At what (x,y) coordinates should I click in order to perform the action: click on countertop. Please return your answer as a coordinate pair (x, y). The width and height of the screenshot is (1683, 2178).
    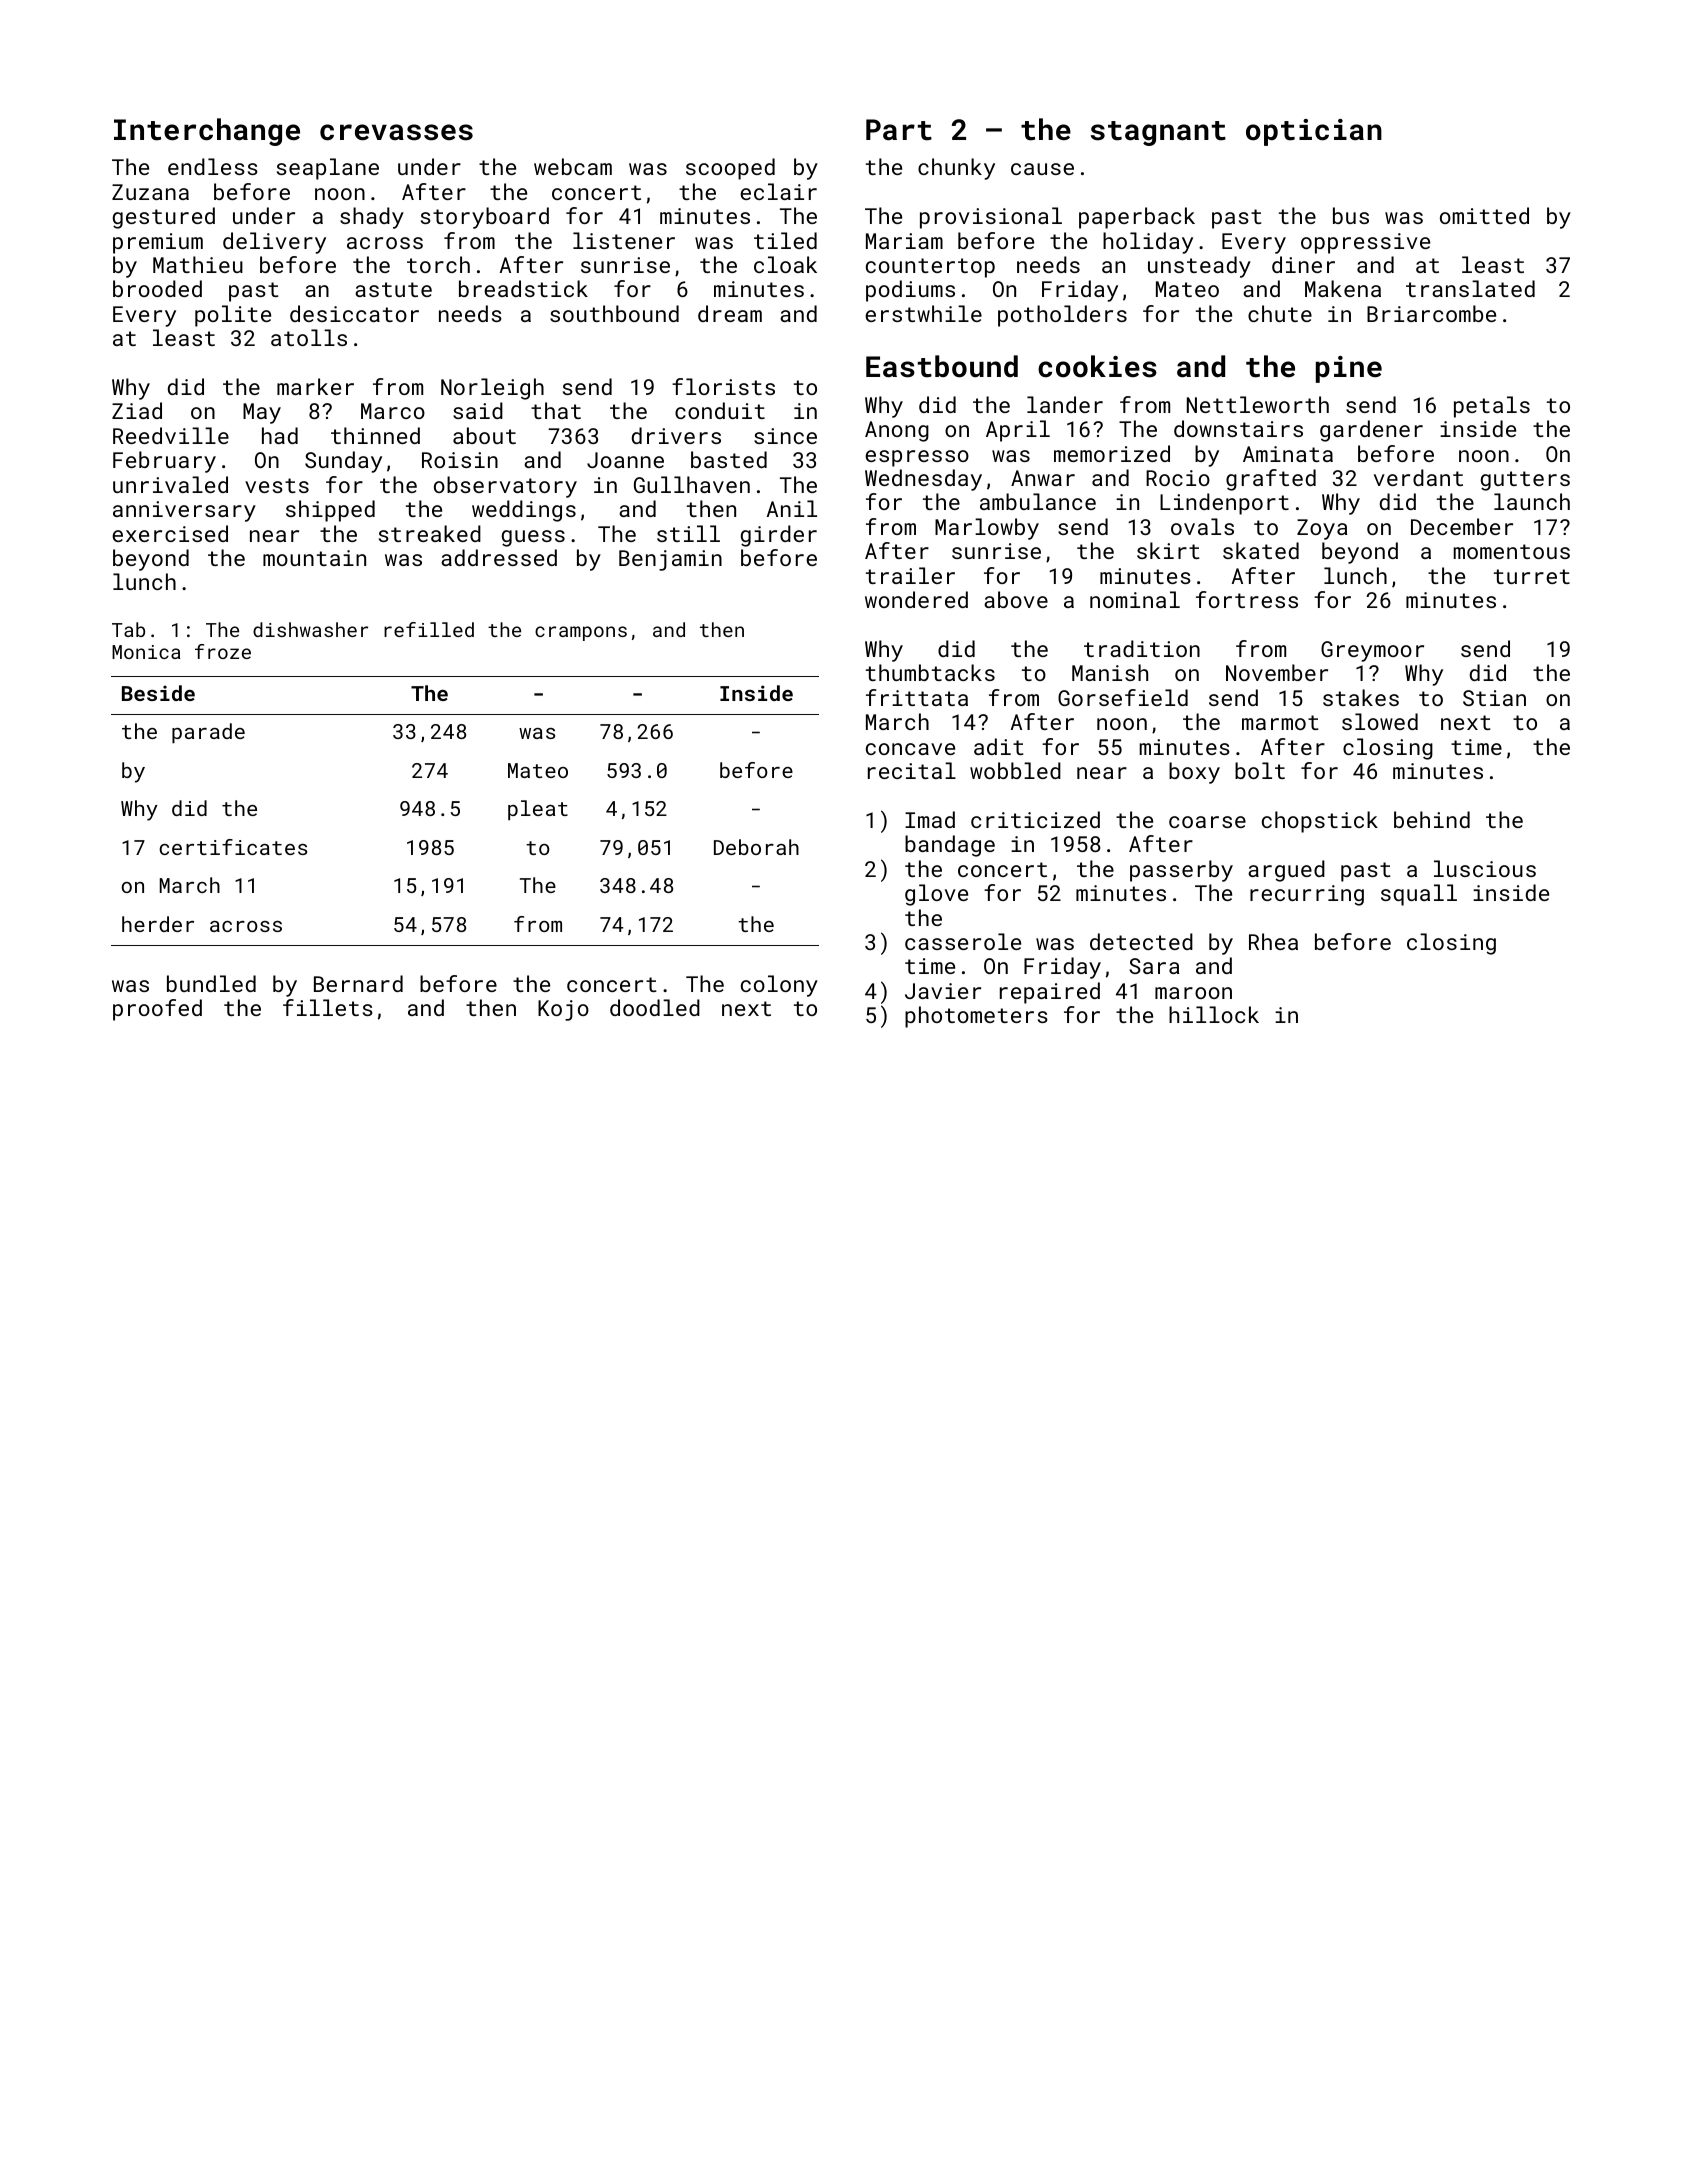
    Looking at the image, I should click on (930, 268).
